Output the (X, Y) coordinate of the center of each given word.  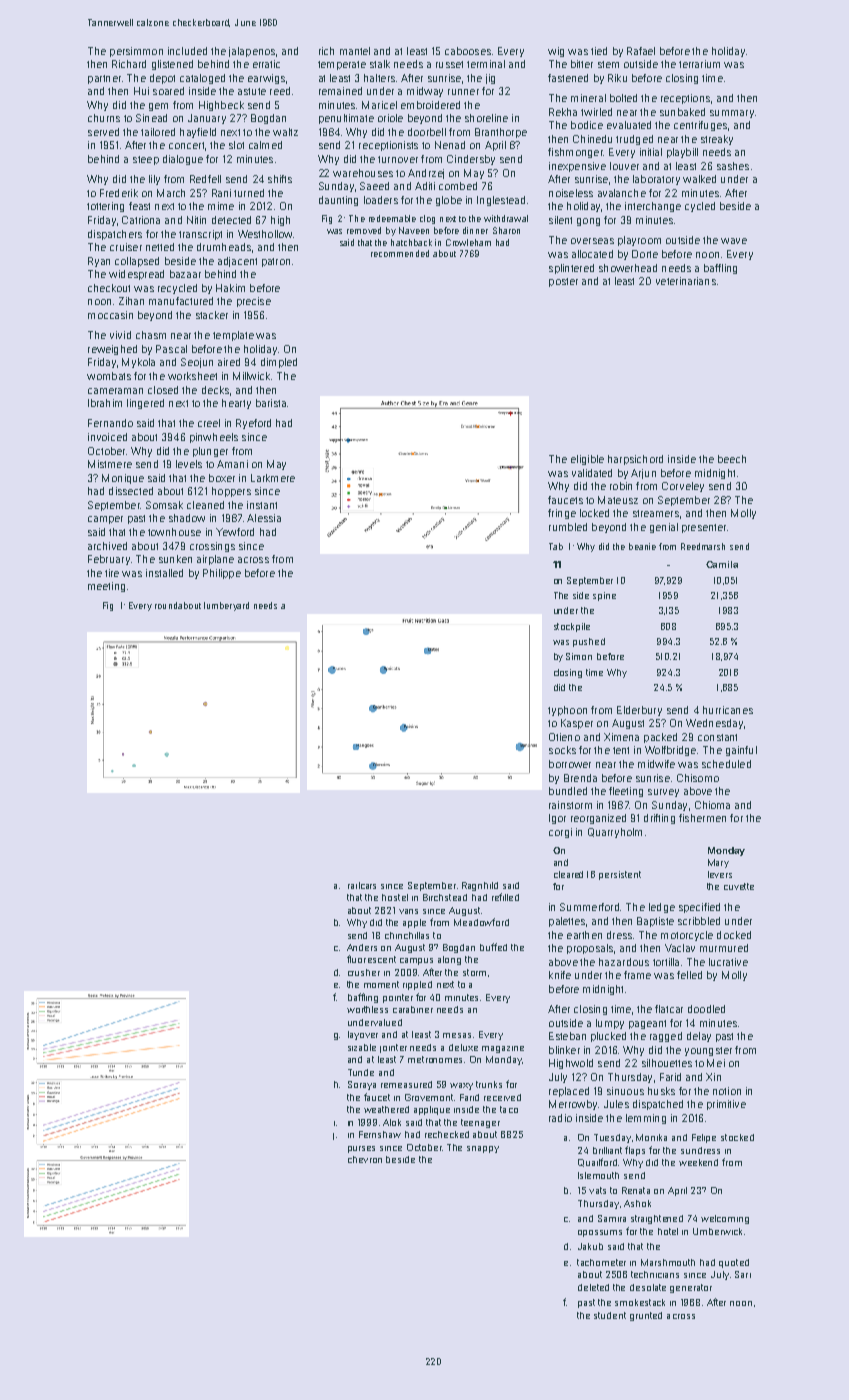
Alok (392, 1122)
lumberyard (226, 606)
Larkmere (273, 478)
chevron (365, 1159)
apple (414, 923)
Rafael (641, 51)
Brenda (580, 778)
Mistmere (110, 464)
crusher (364, 972)
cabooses (468, 51)
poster (563, 282)
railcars (362, 885)
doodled (706, 1009)
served (103, 132)
